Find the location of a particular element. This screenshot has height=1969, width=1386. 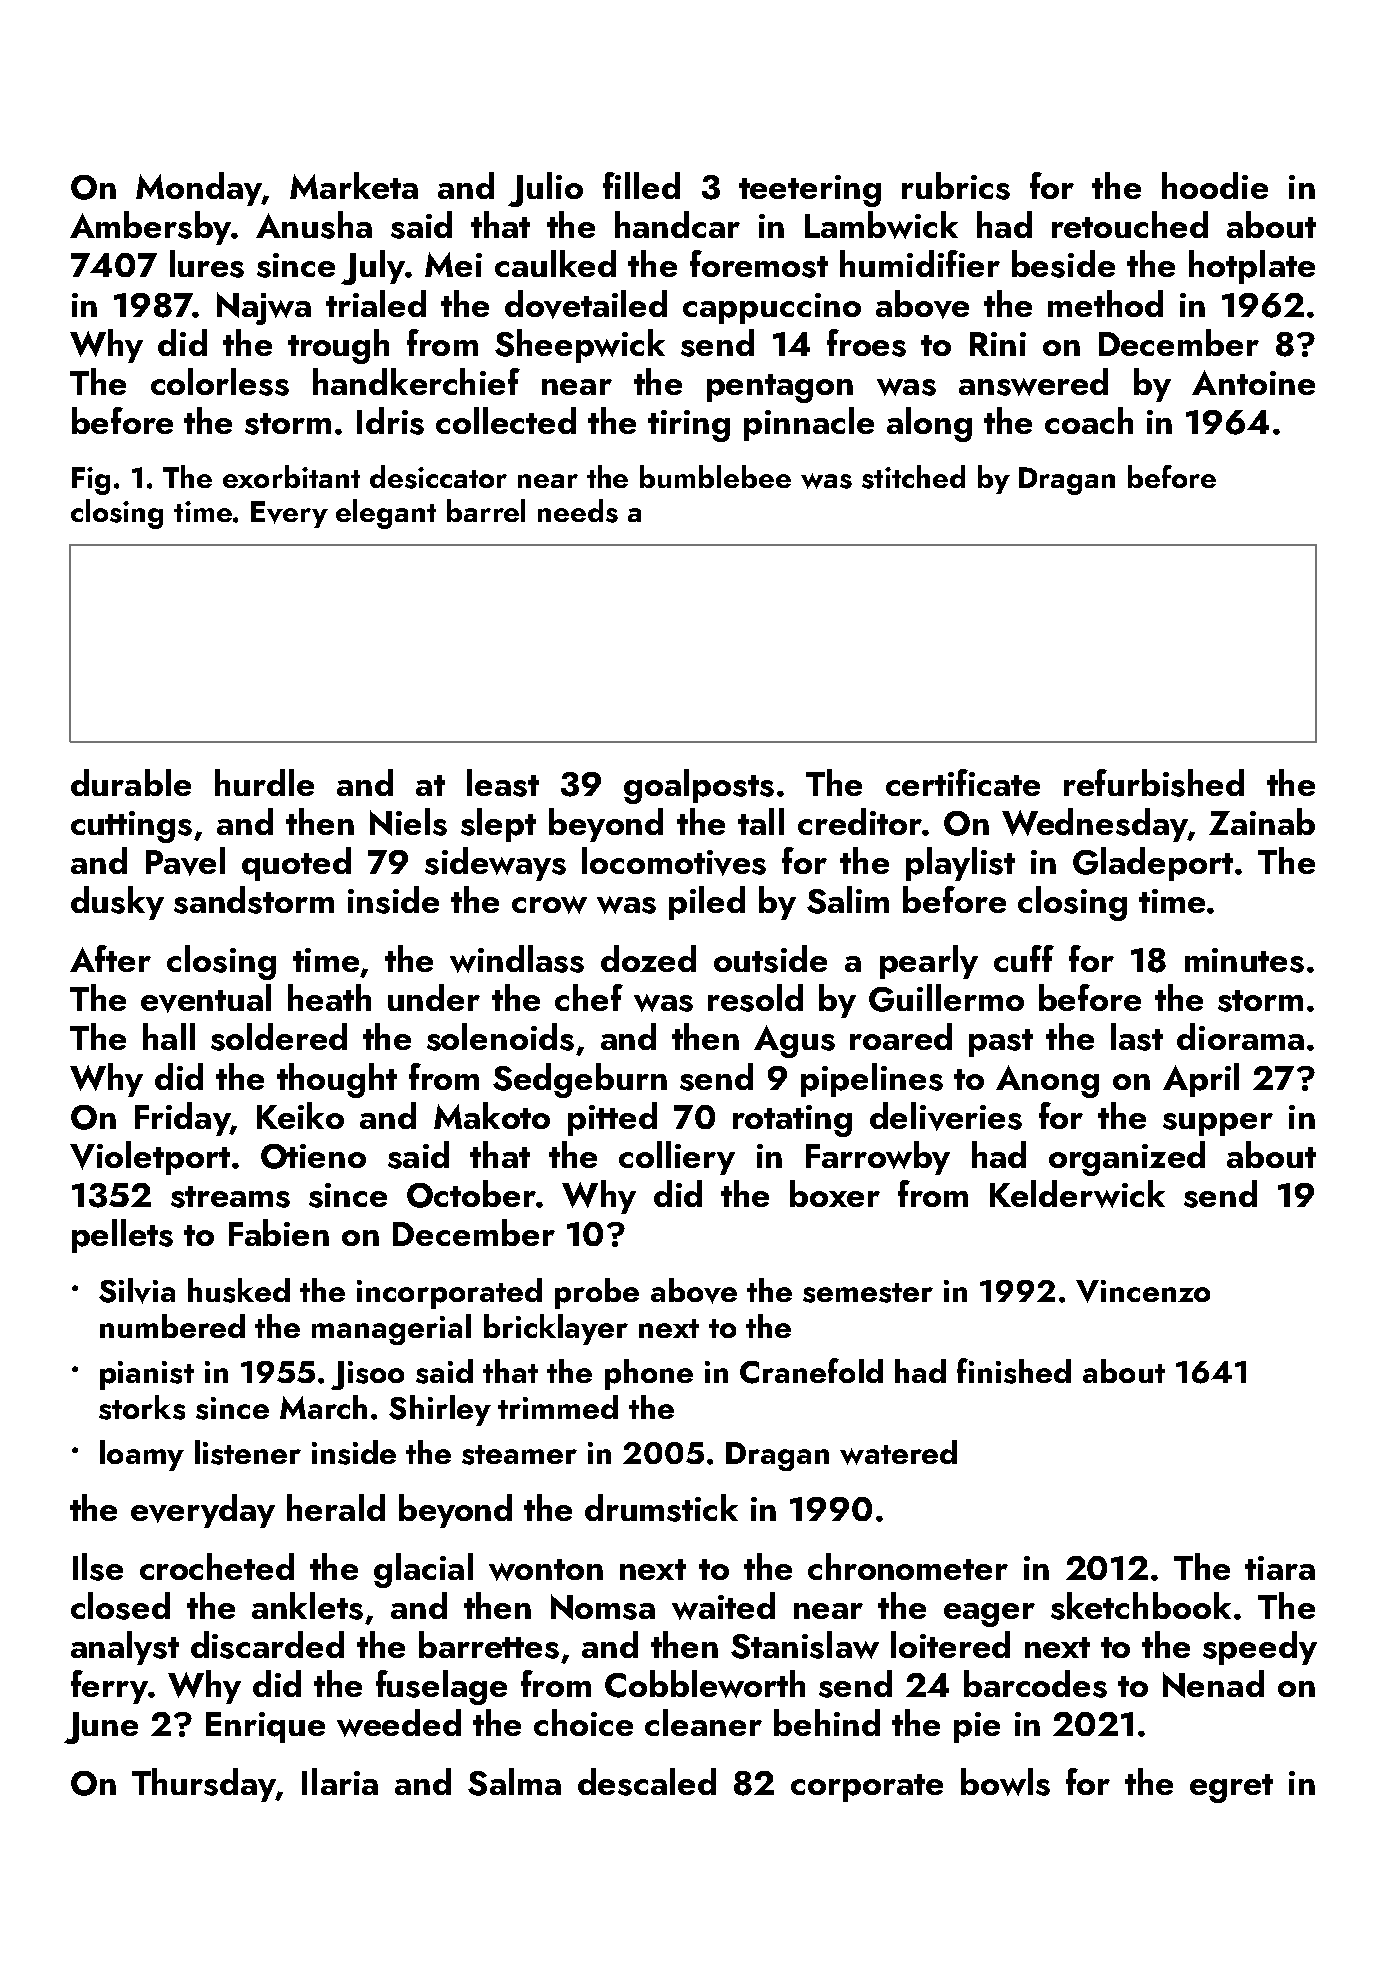

cuff is located at coordinates (1024, 958).
